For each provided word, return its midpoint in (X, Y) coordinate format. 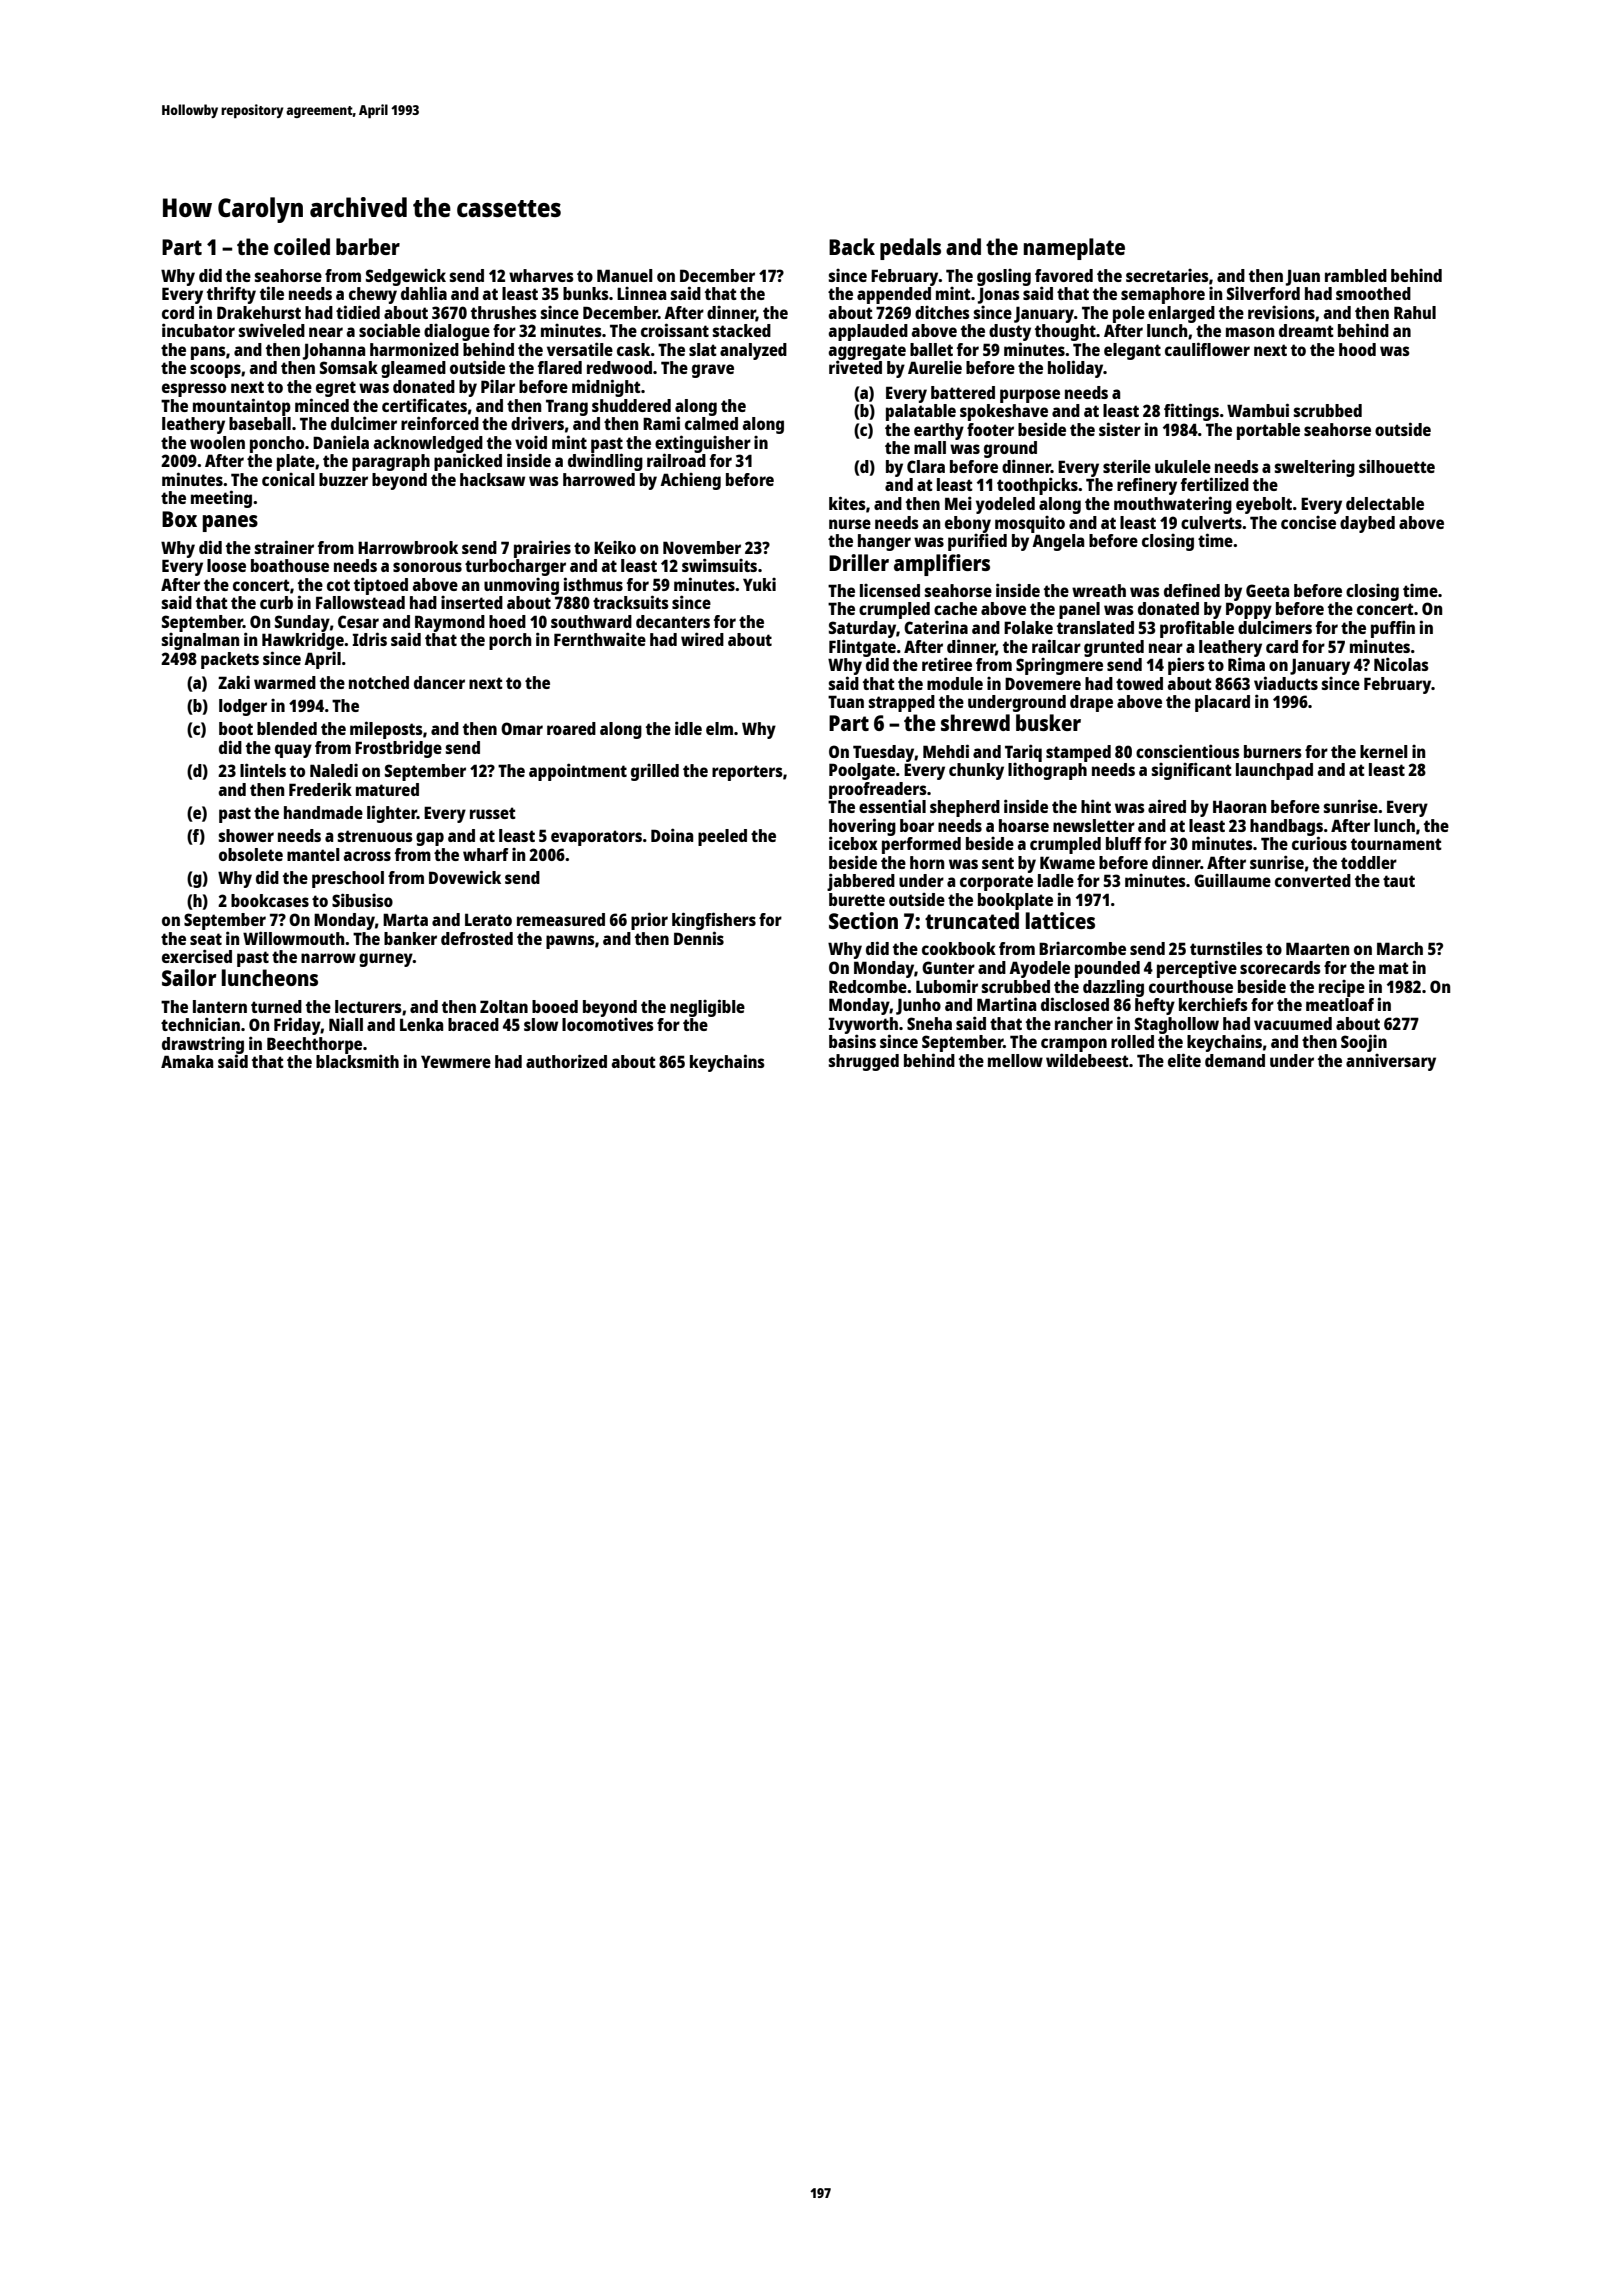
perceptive (1197, 969)
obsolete (251, 854)
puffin (1393, 629)
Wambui (1258, 410)
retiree (947, 664)
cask (633, 349)
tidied (358, 312)
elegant (1132, 351)
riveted (855, 367)
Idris (369, 639)
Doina (672, 835)
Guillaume (1232, 880)
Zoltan (504, 1006)
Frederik (320, 789)
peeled (722, 837)
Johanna (334, 351)
